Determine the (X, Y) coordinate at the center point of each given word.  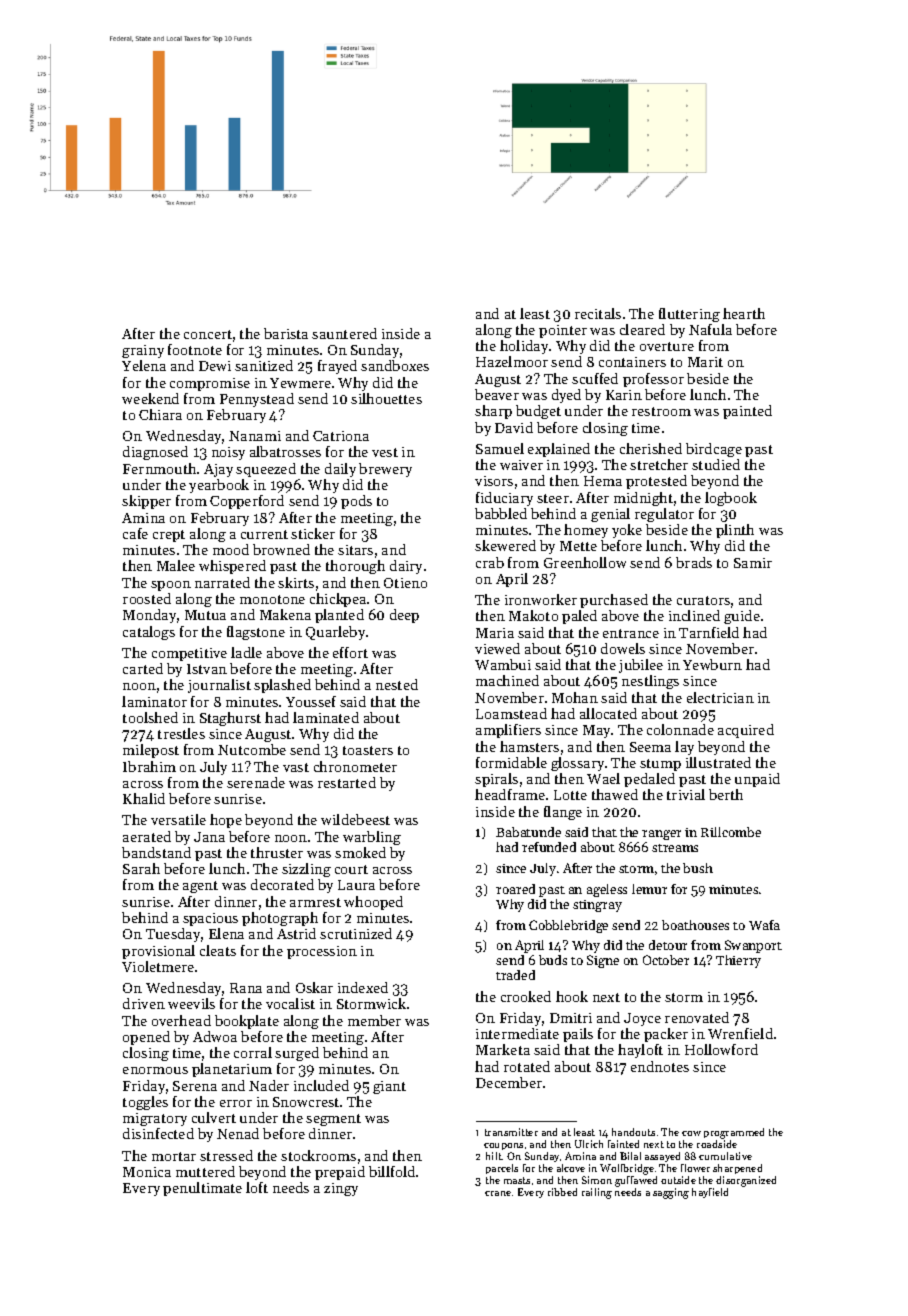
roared (515, 889)
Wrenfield (740, 1033)
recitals (598, 313)
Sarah (141, 868)
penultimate (202, 1189)
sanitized (264, 365)
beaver (497, 394)
